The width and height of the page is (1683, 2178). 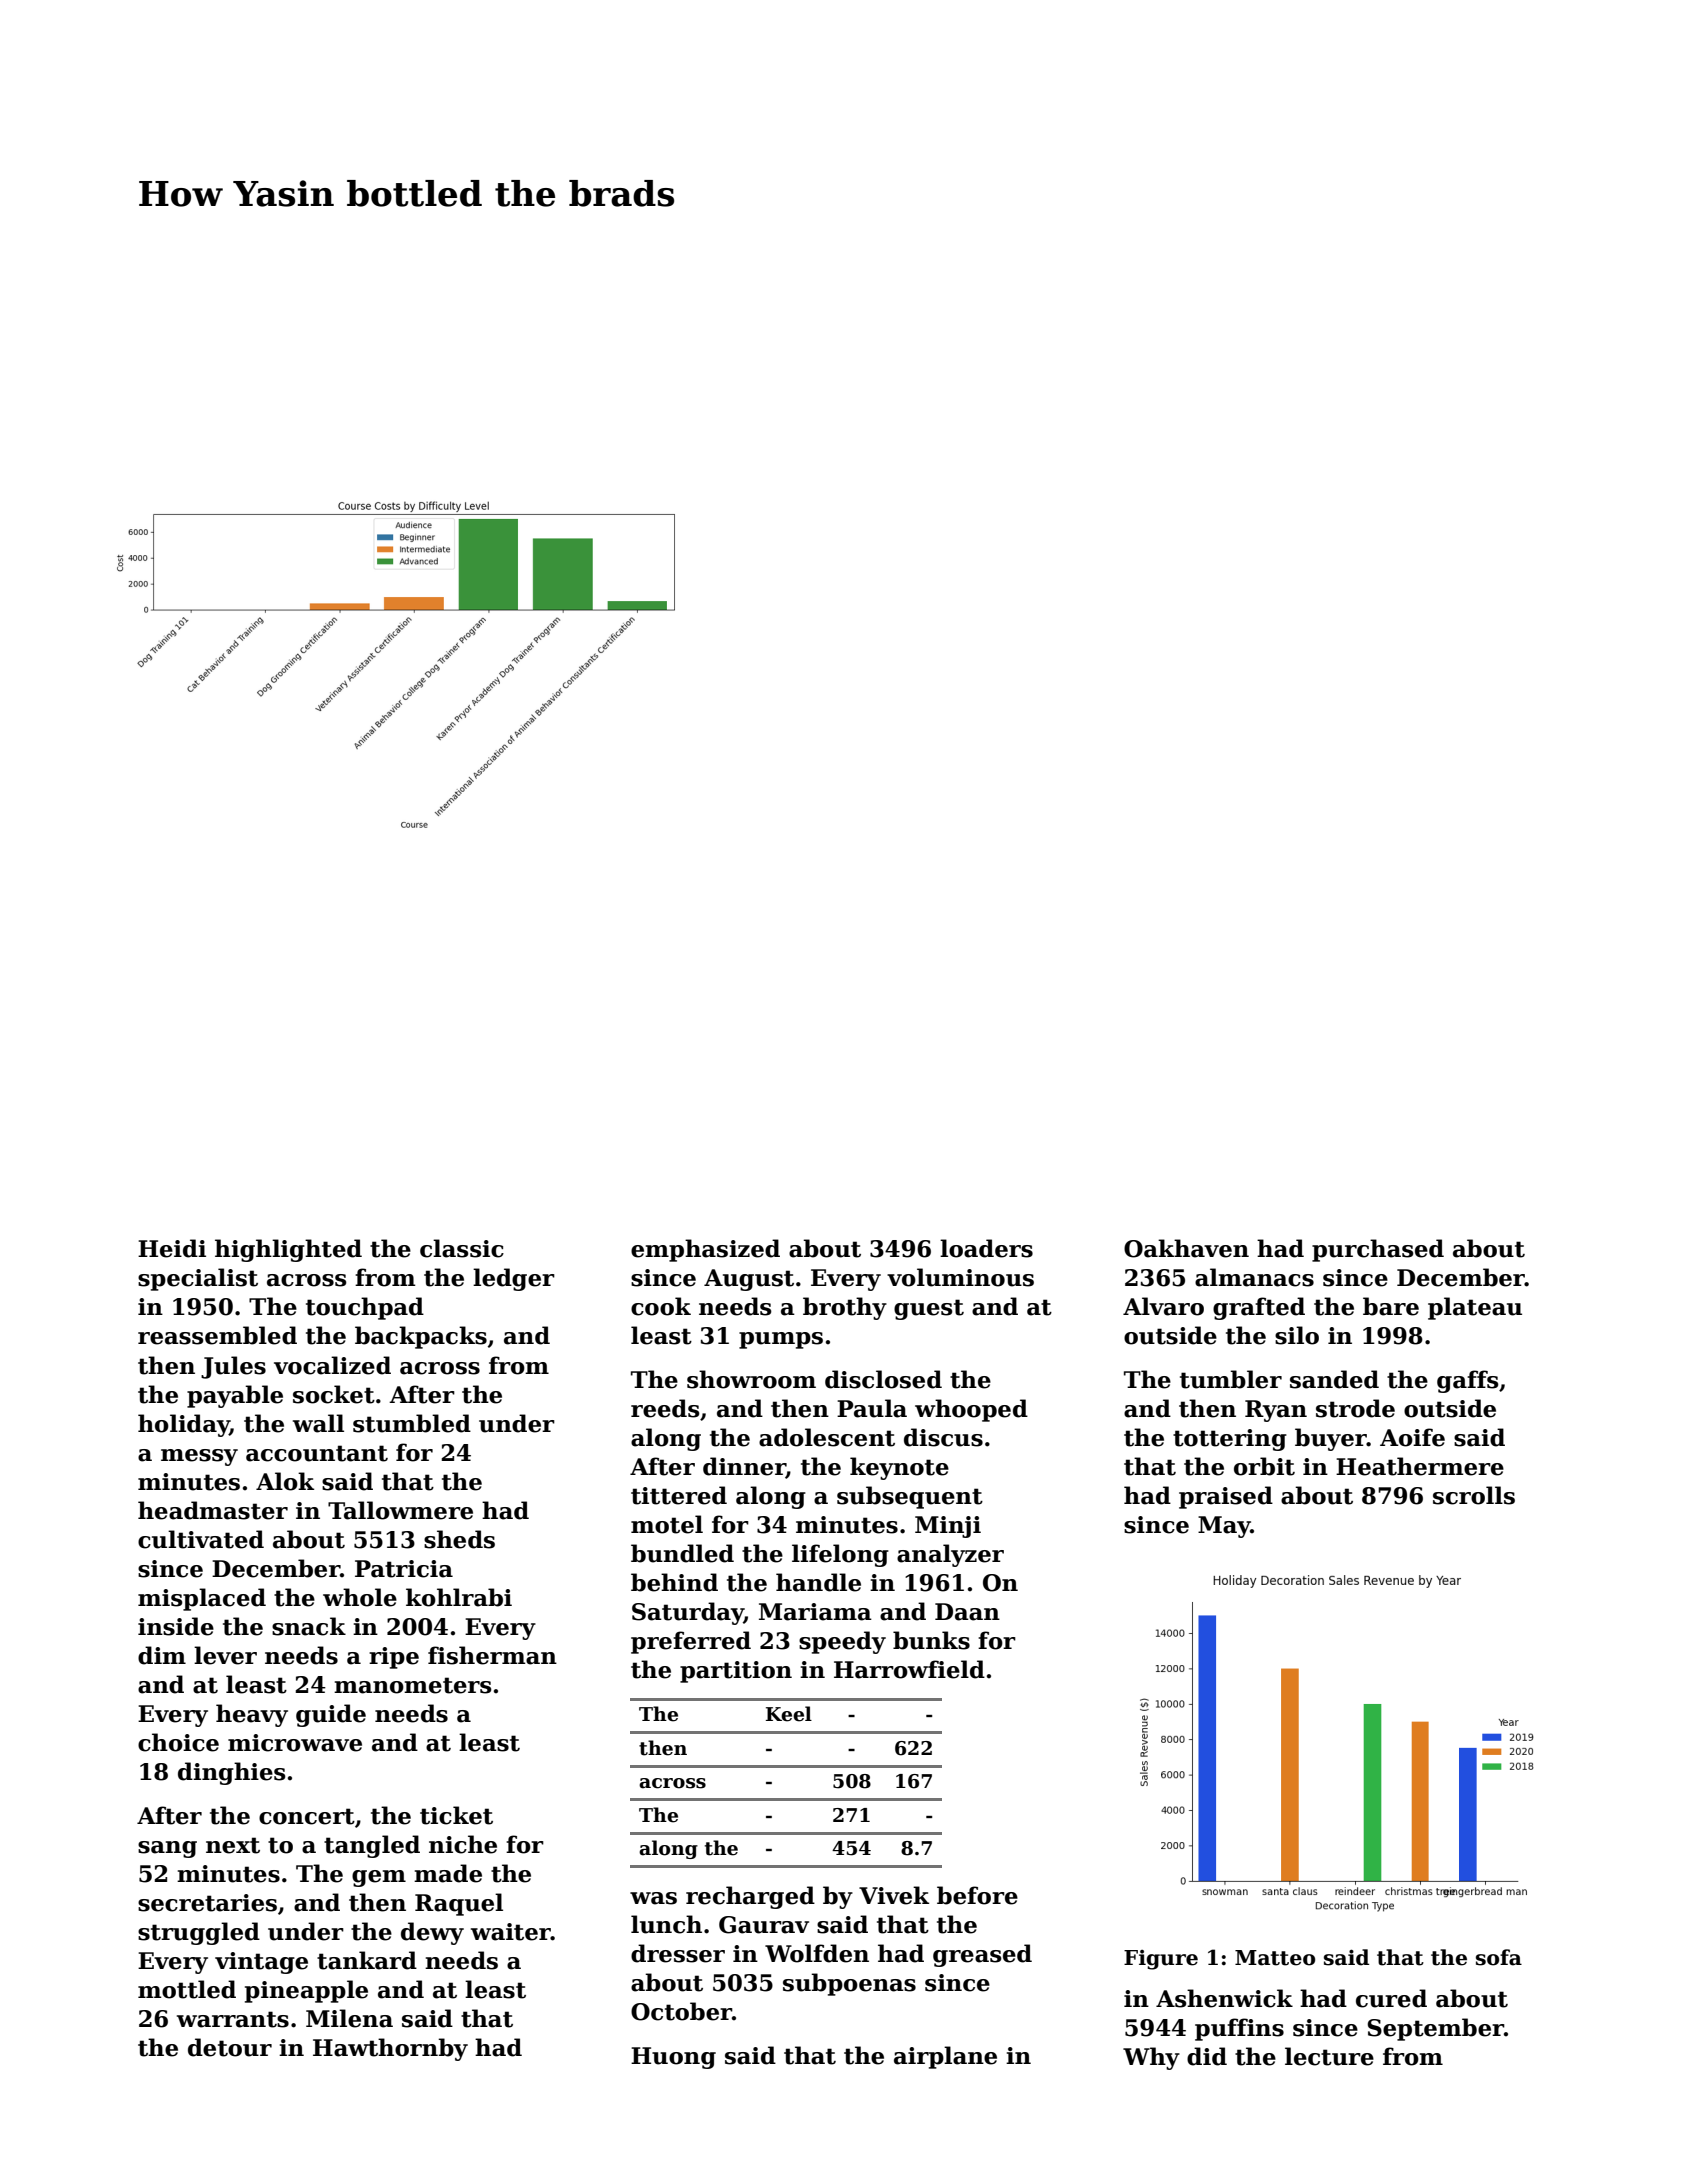 I want to click on loaders, so click(x=986, y=1248).
